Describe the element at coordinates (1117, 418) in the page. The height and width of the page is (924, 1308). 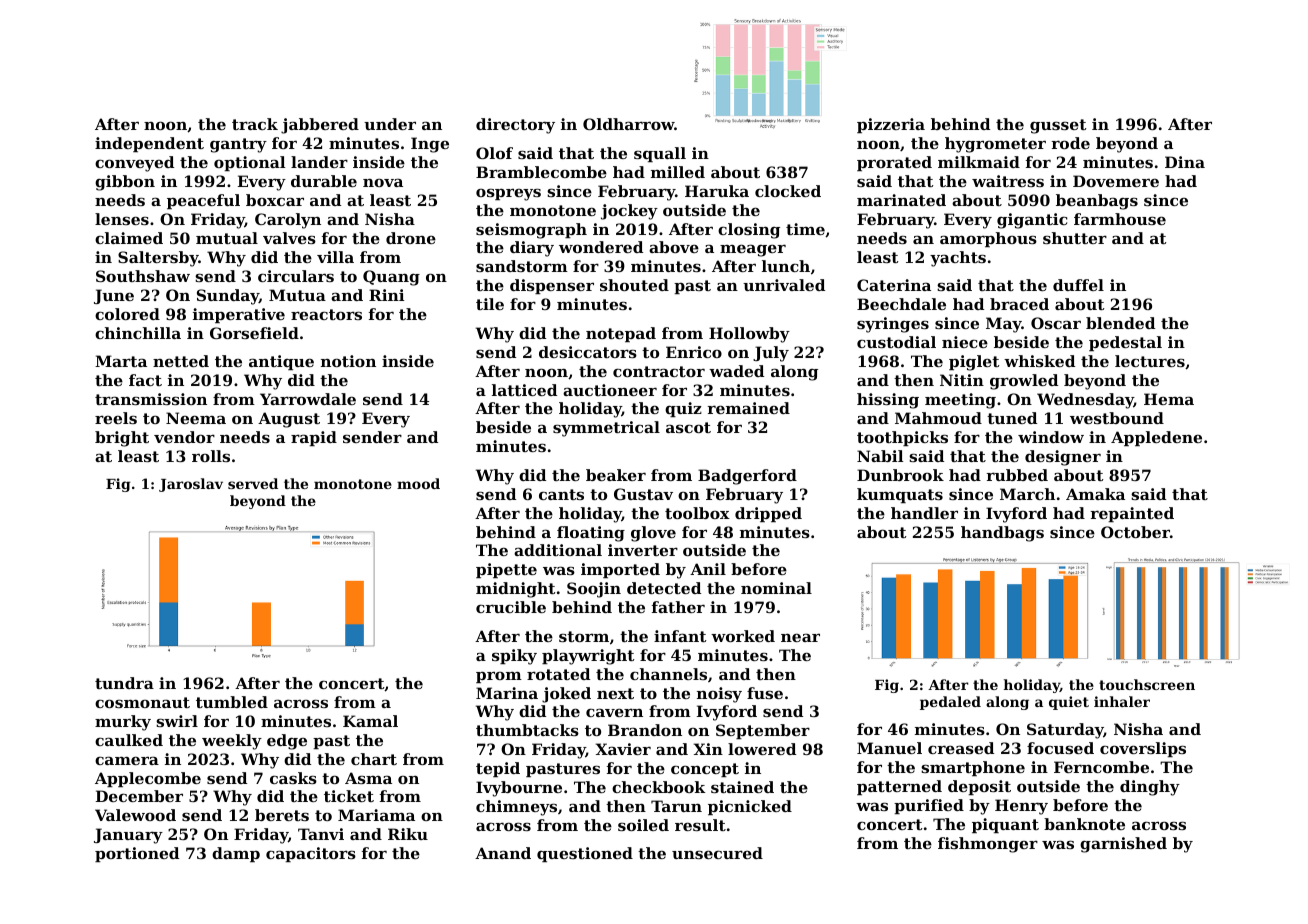
I see `westbound` at that location.
